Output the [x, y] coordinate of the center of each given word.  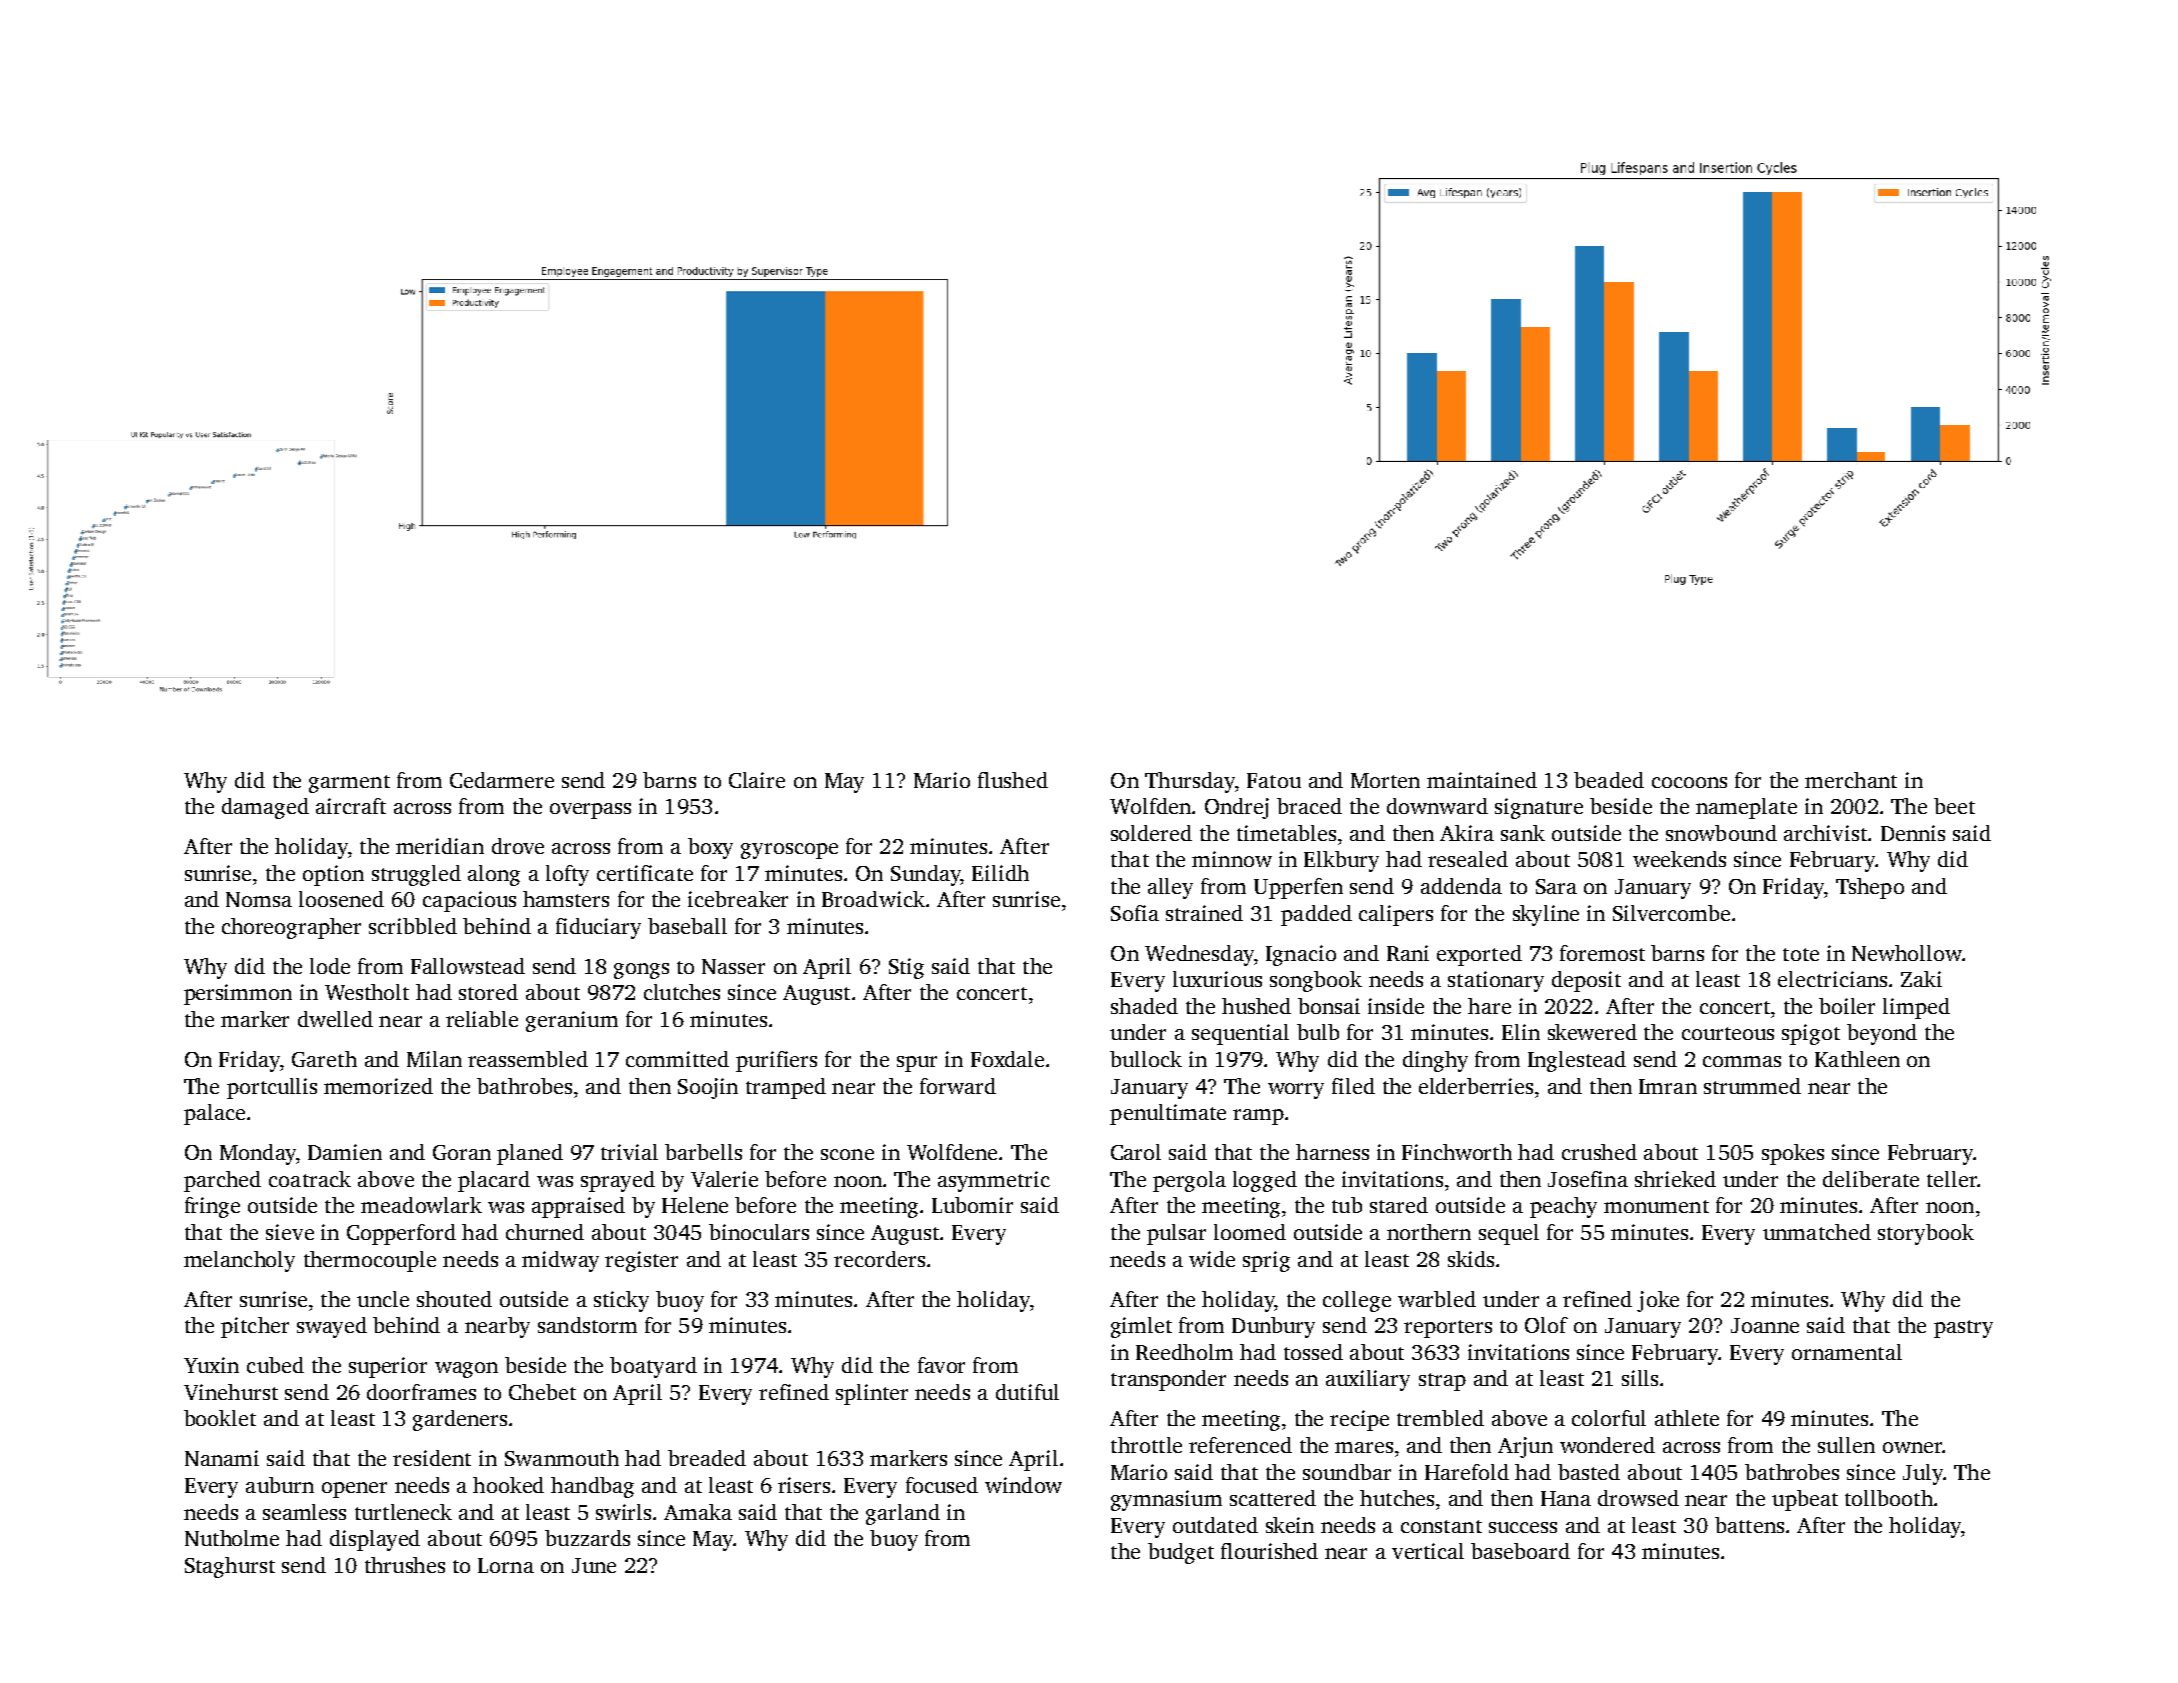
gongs [641, 971]
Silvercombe [1671, 913]
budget [1181, 1553]
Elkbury [1341, 861]
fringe [212, 1207]
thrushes [405, 1565]
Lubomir [972, 1205]
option [333, 875]
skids [1471, 1259]
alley [1170, 888]
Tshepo [1870, 888]
